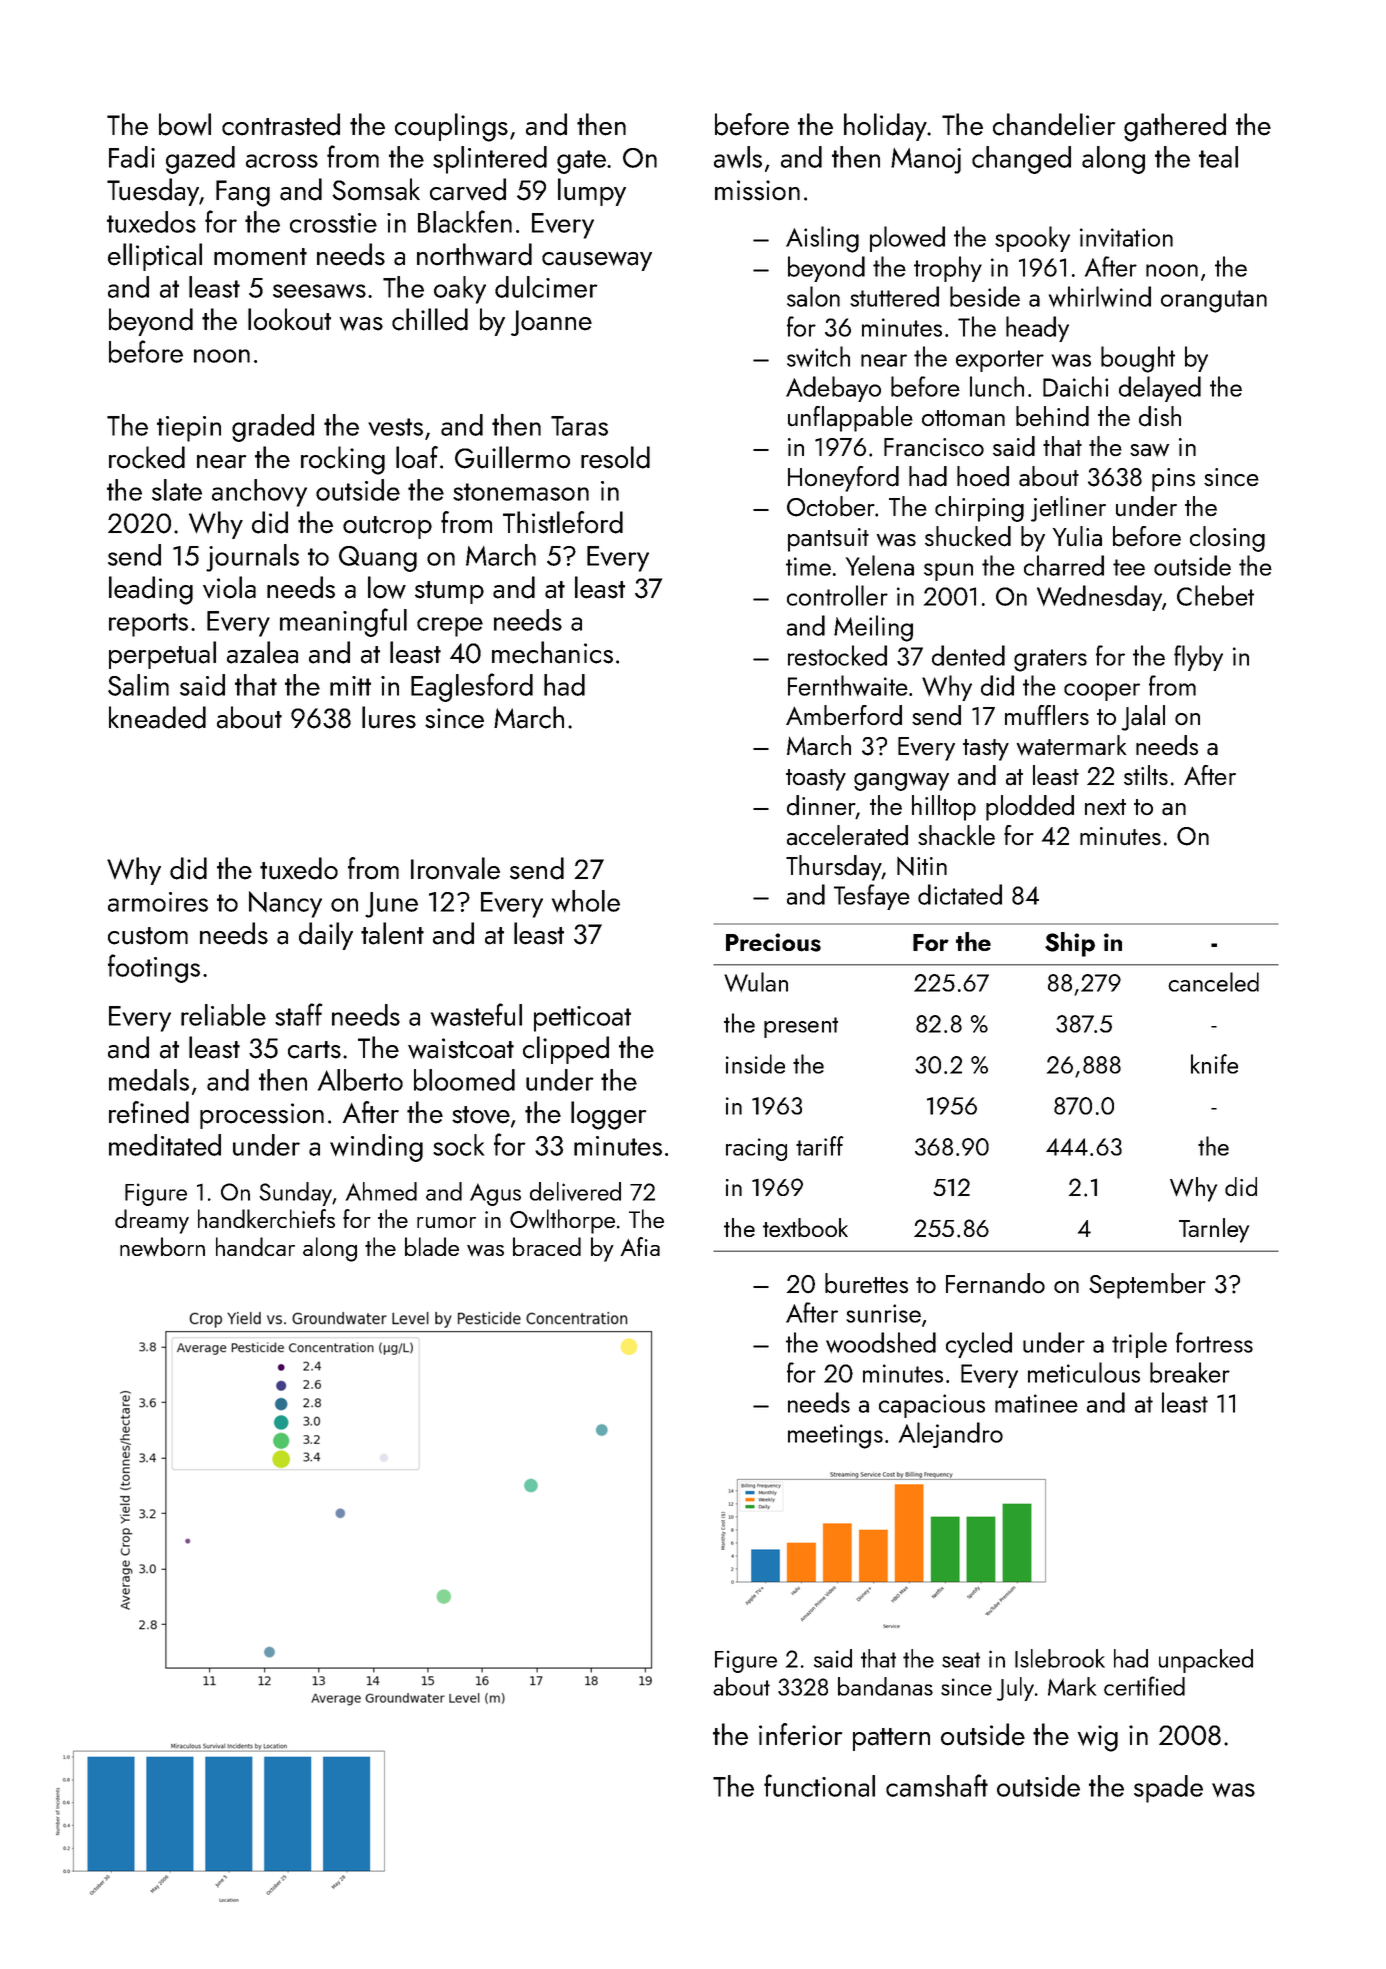  I want to click on awls, so click(738, 157).
